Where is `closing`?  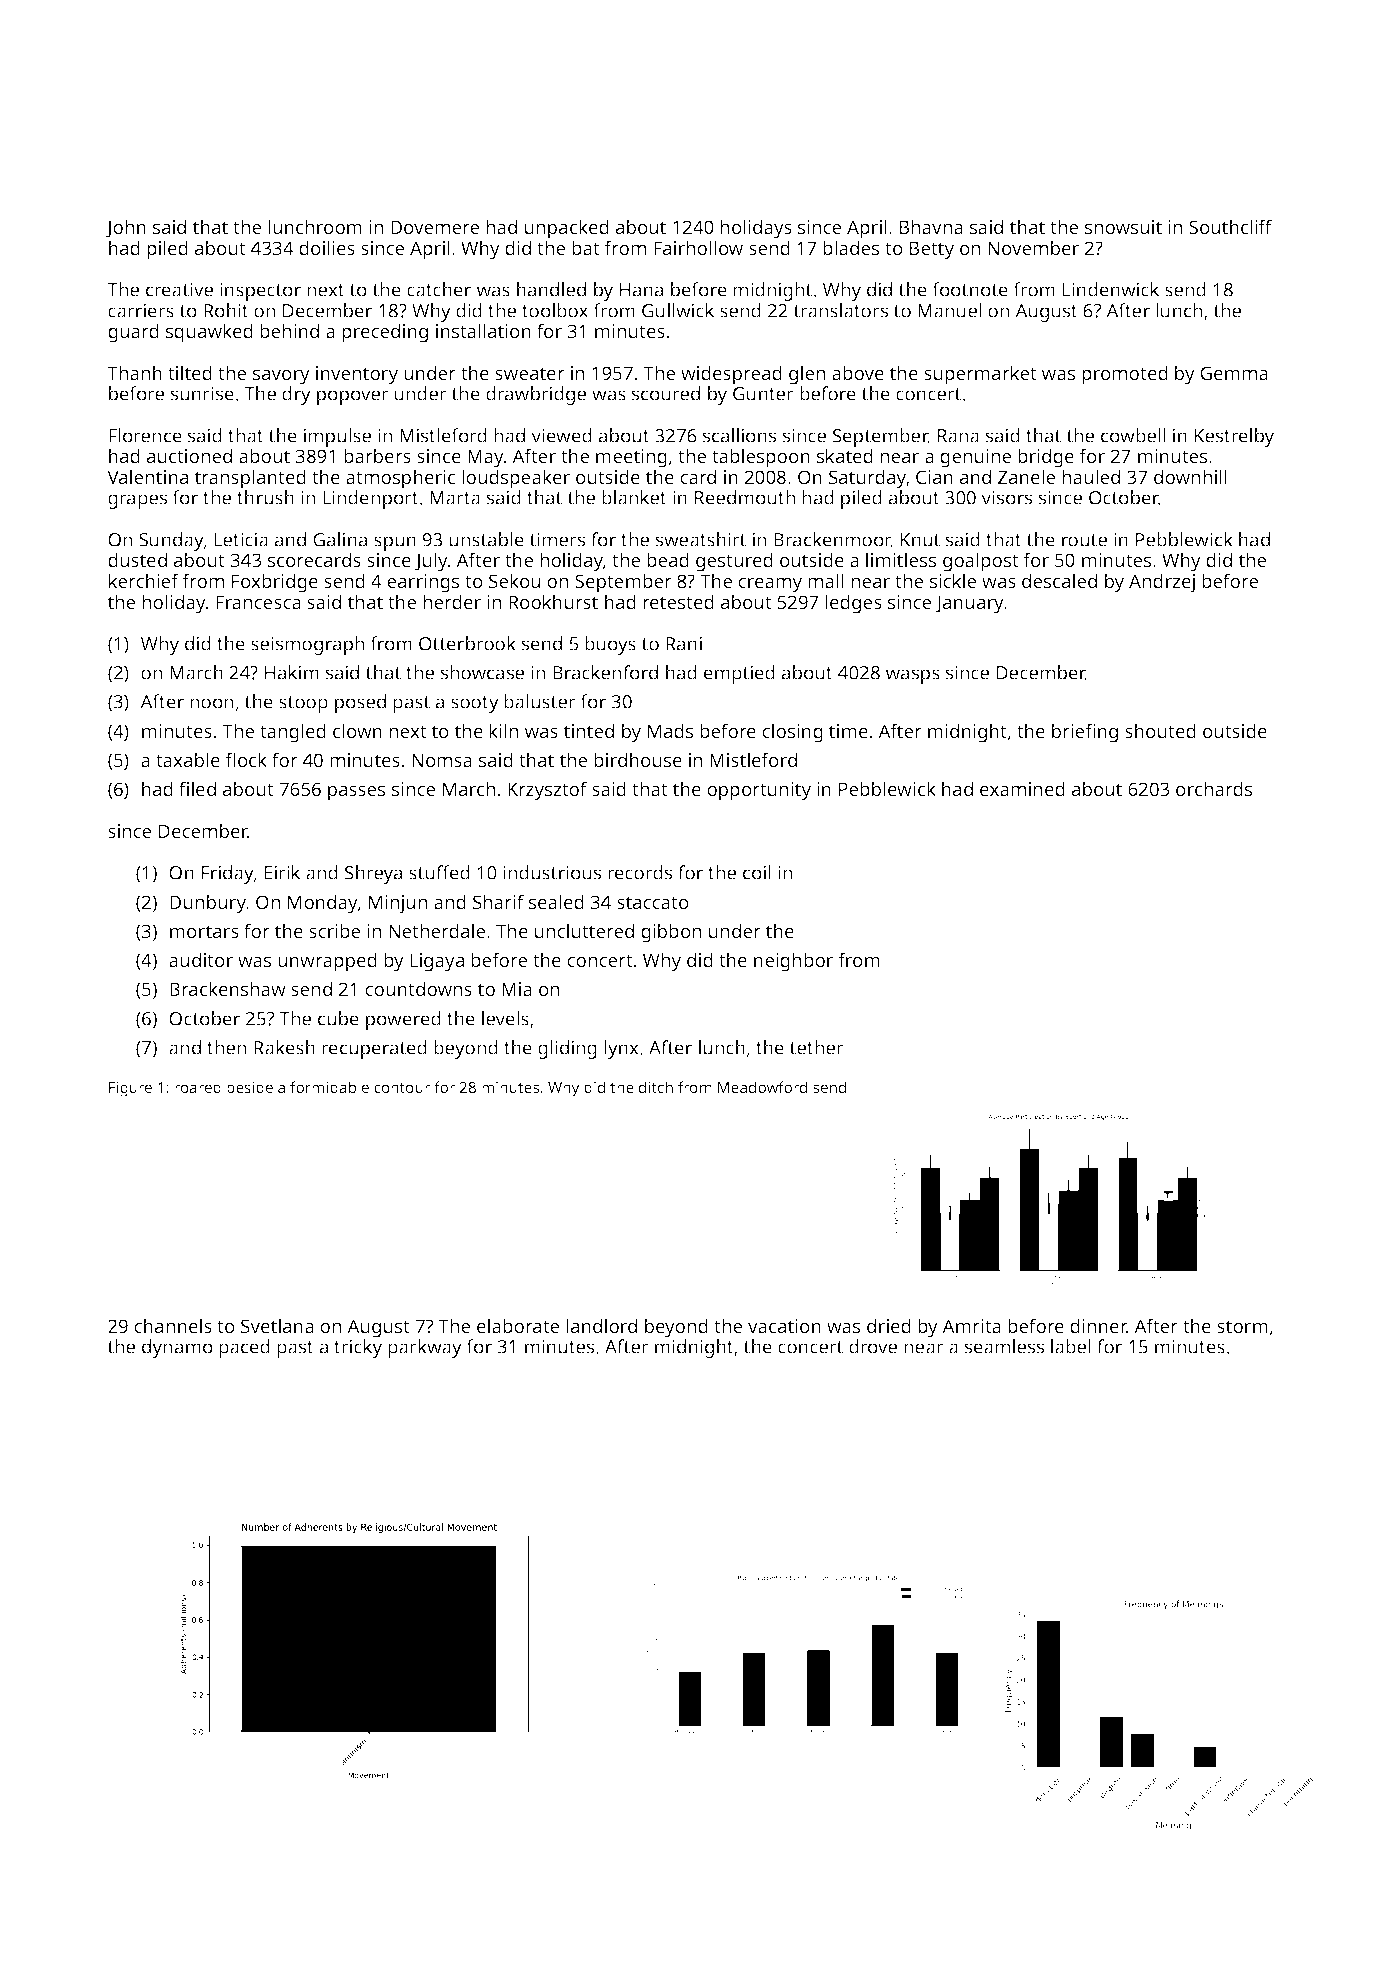 closing is located at coordinates (792, 733).
